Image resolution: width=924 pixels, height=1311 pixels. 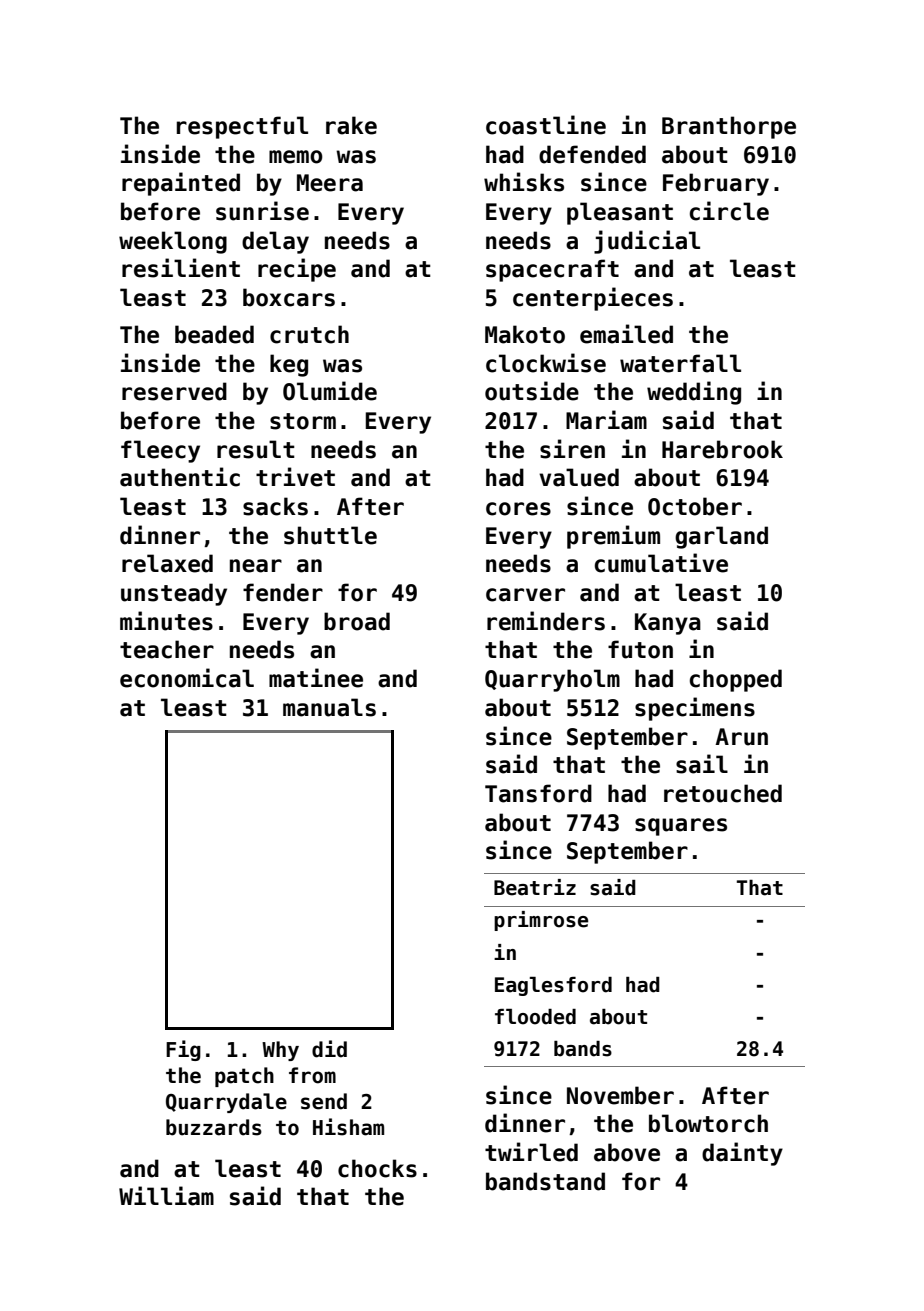 What do you see at coordinates (262, 211) in the document?
I see `sunrise` at bounding box center [262, 211].
